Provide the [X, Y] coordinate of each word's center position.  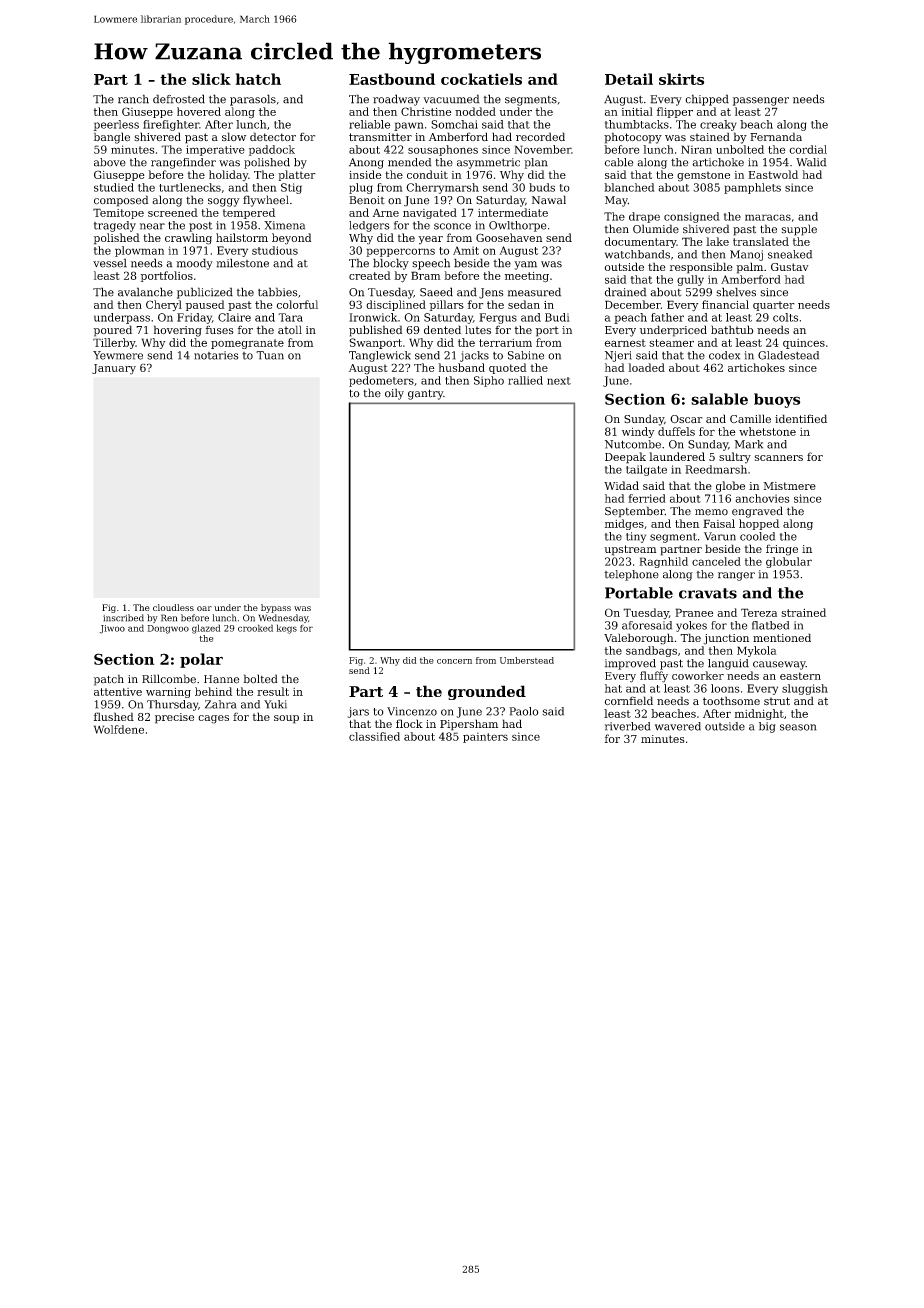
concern [454, 661]
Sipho [489, 381]
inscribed [123, 618]
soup [286, 719]
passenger [761, 101]
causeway [779, 665]
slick [211, 79]
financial [725, 304]
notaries [216, 355]
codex [724, 355]
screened [173, 212]
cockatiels [481, 79]
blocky [391, 264]
